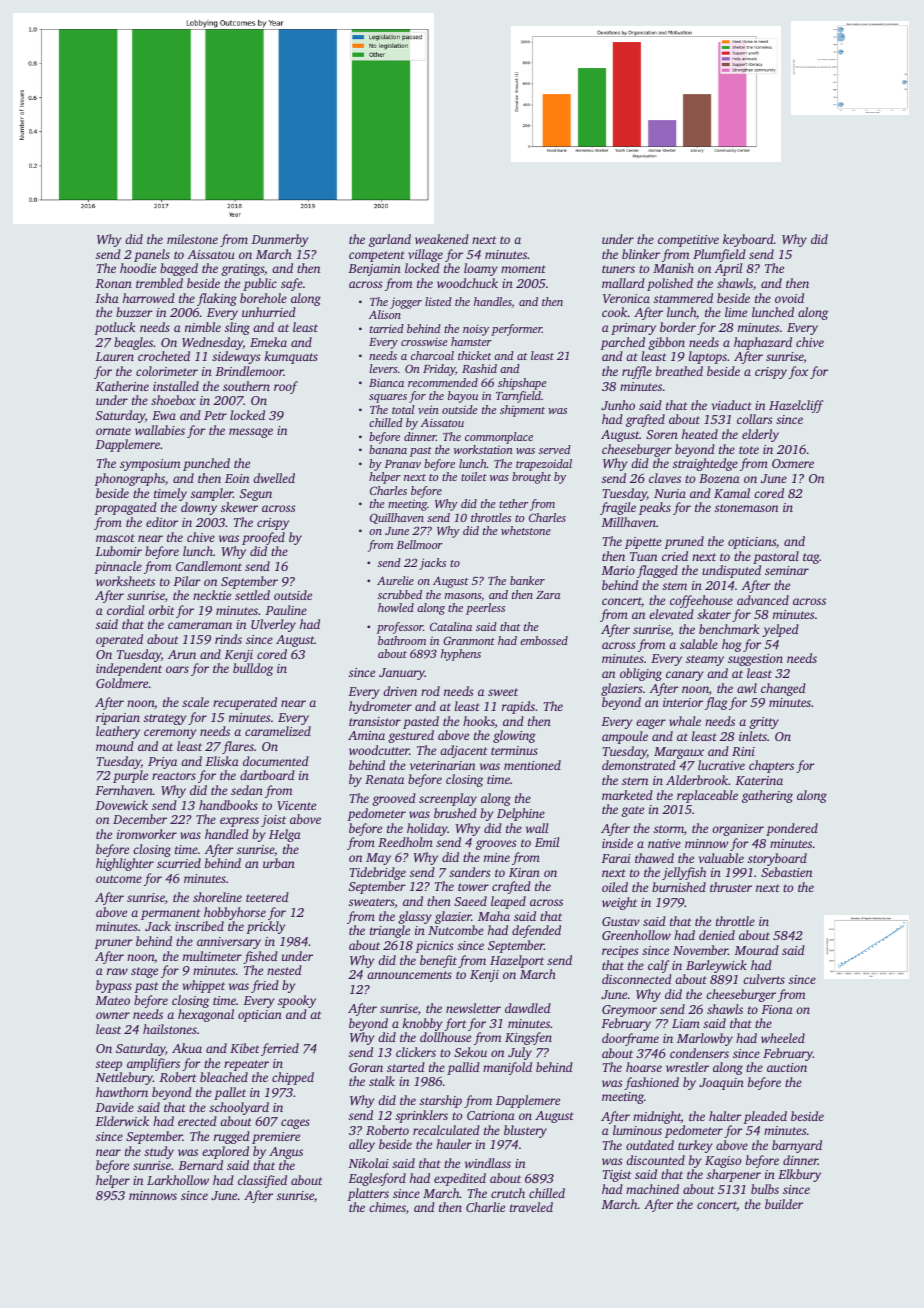 The image size is (924, 1308). I want to click on Arun, so click(182, 654).
